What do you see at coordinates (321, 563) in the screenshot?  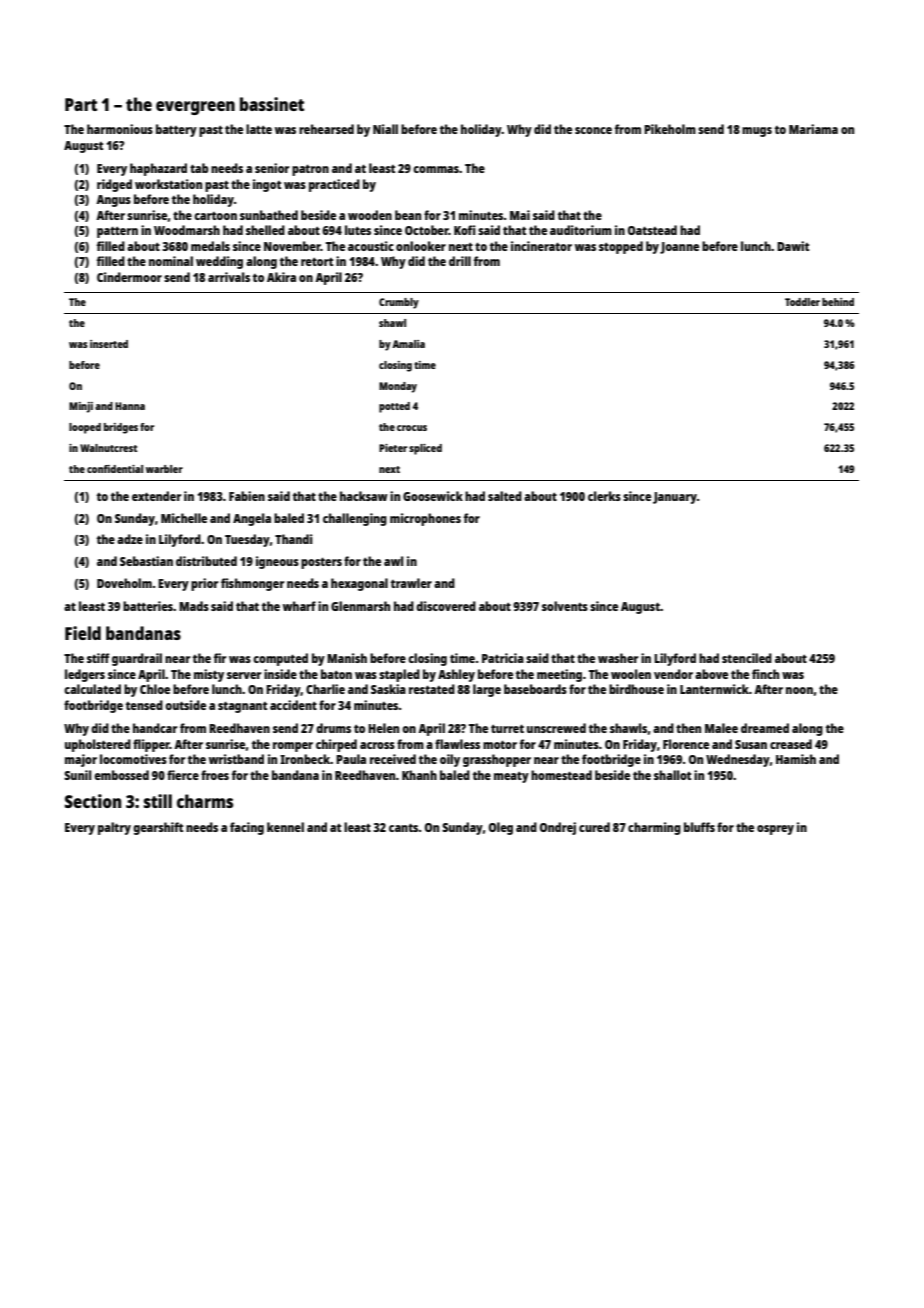 I see `posters` at bounding box center [321, 563].
